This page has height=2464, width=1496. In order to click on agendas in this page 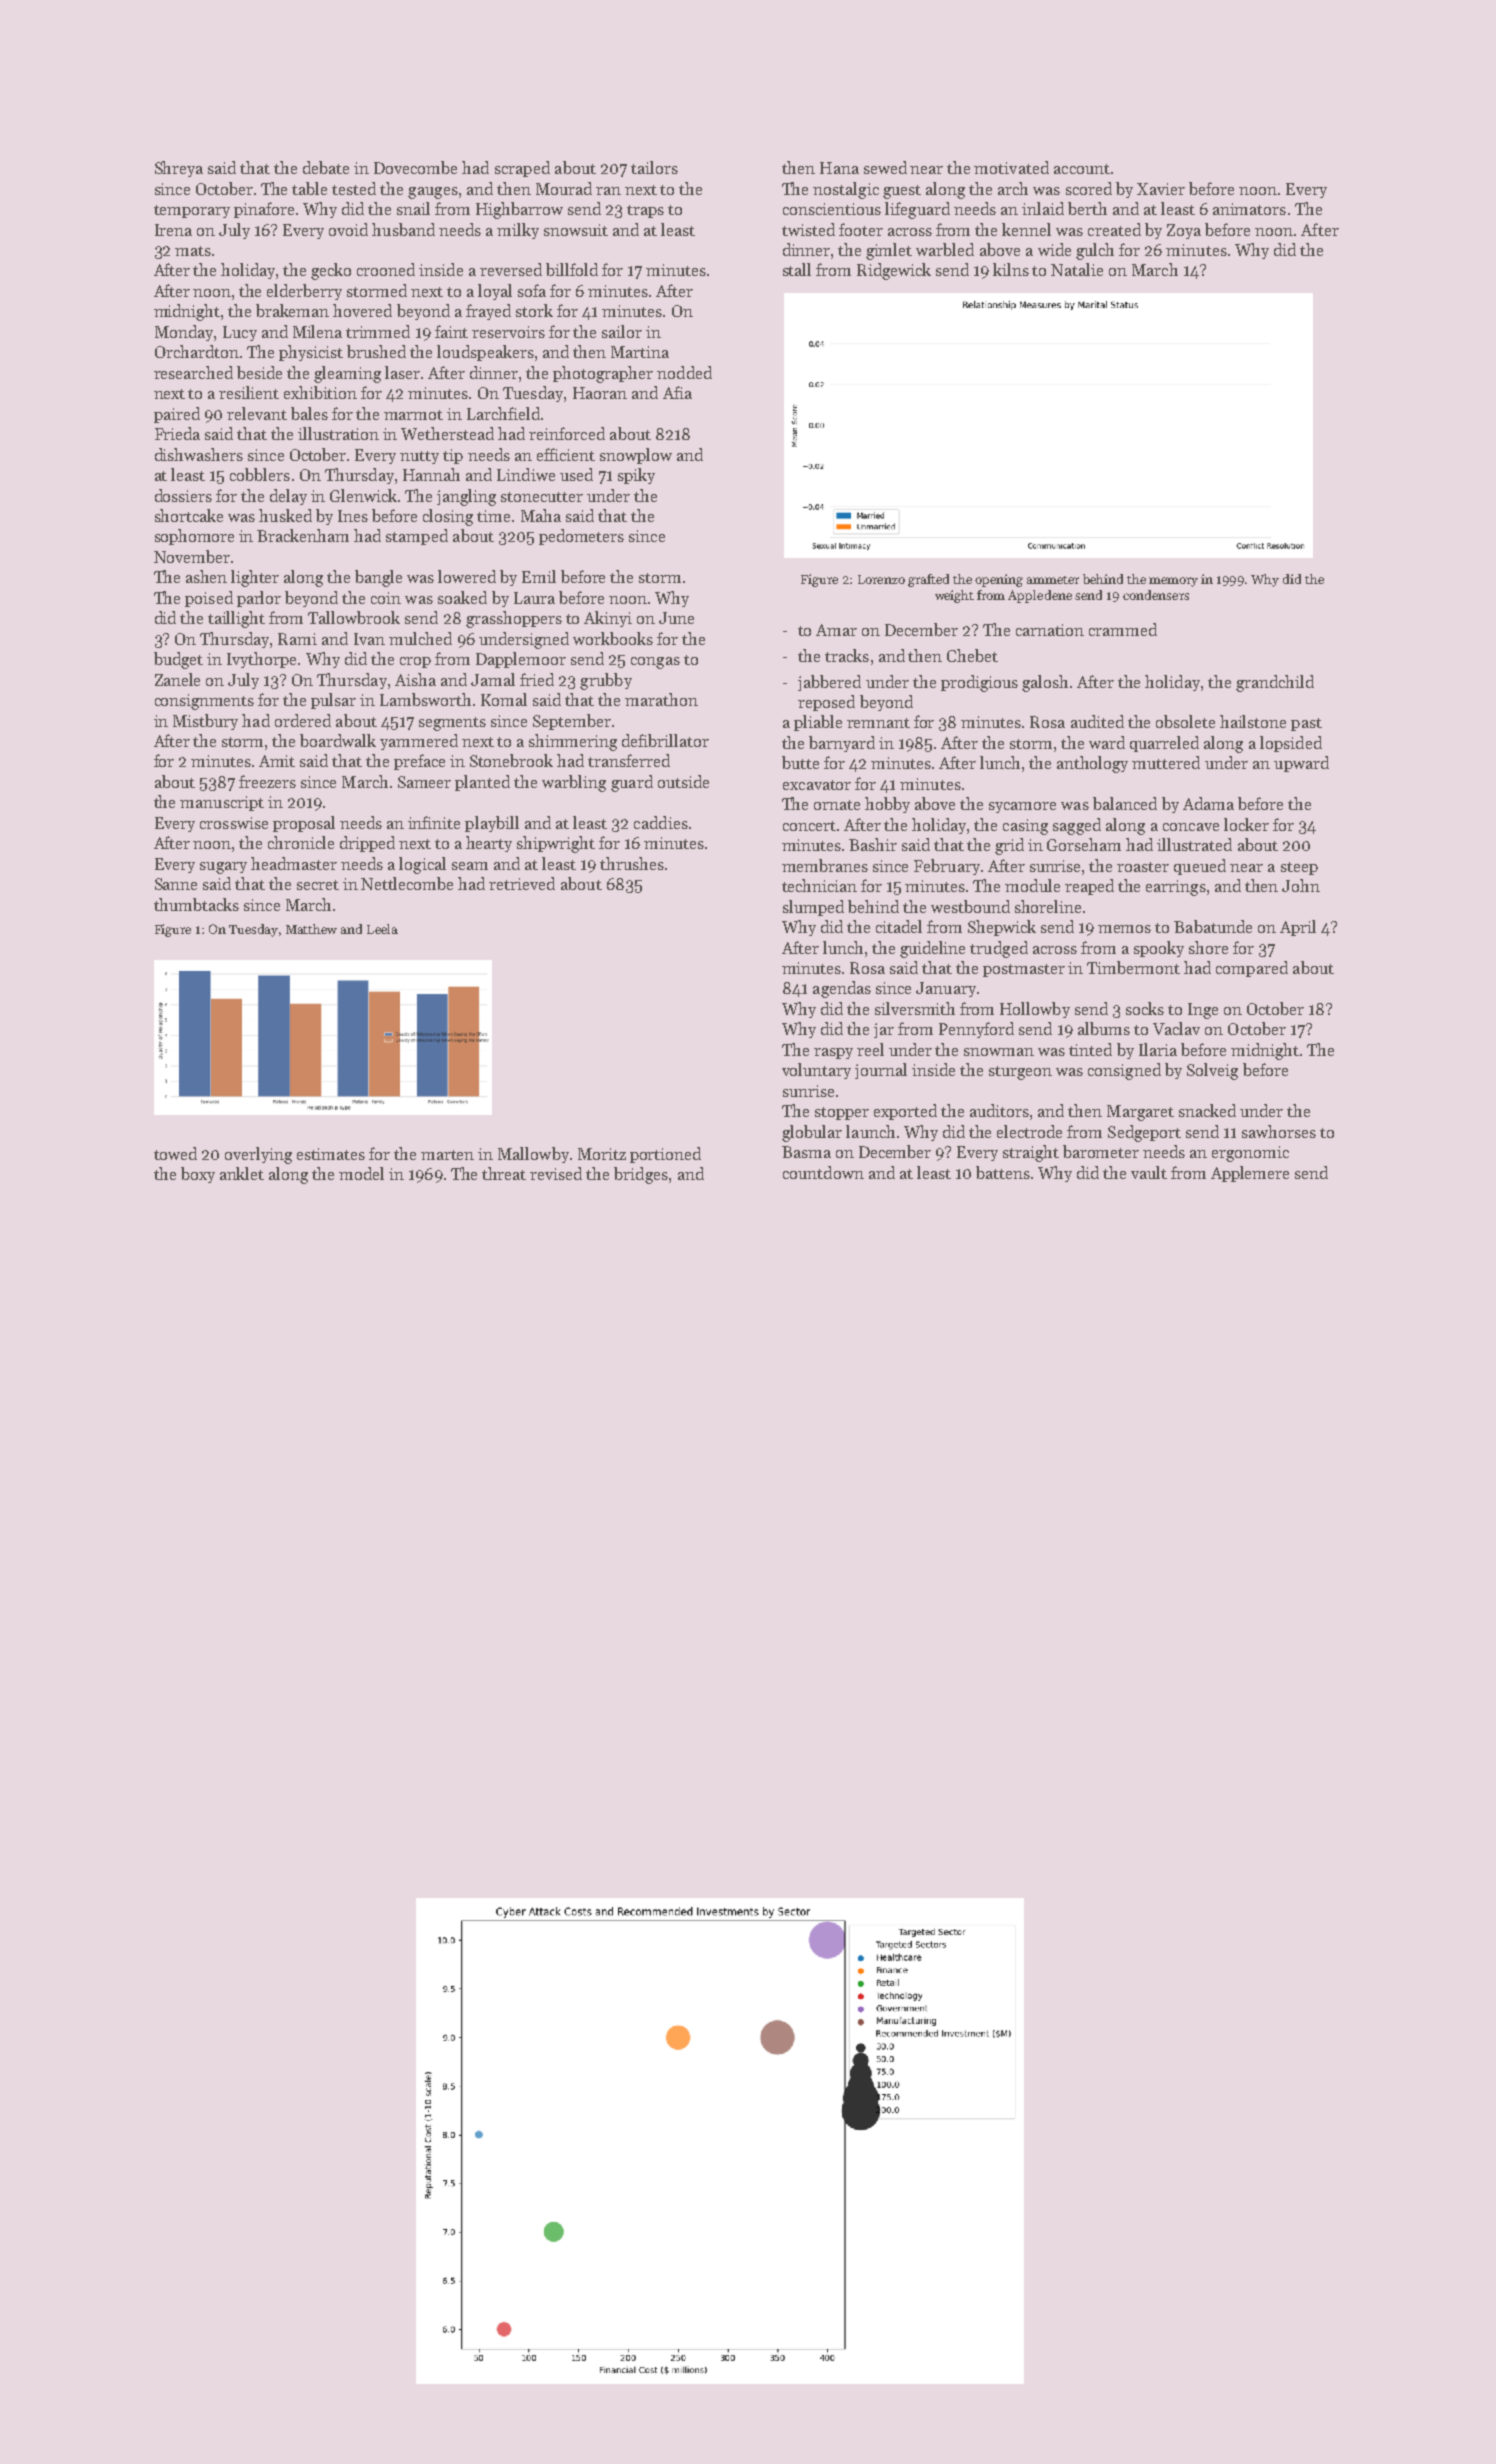, I will do `click(842, 989)`.
